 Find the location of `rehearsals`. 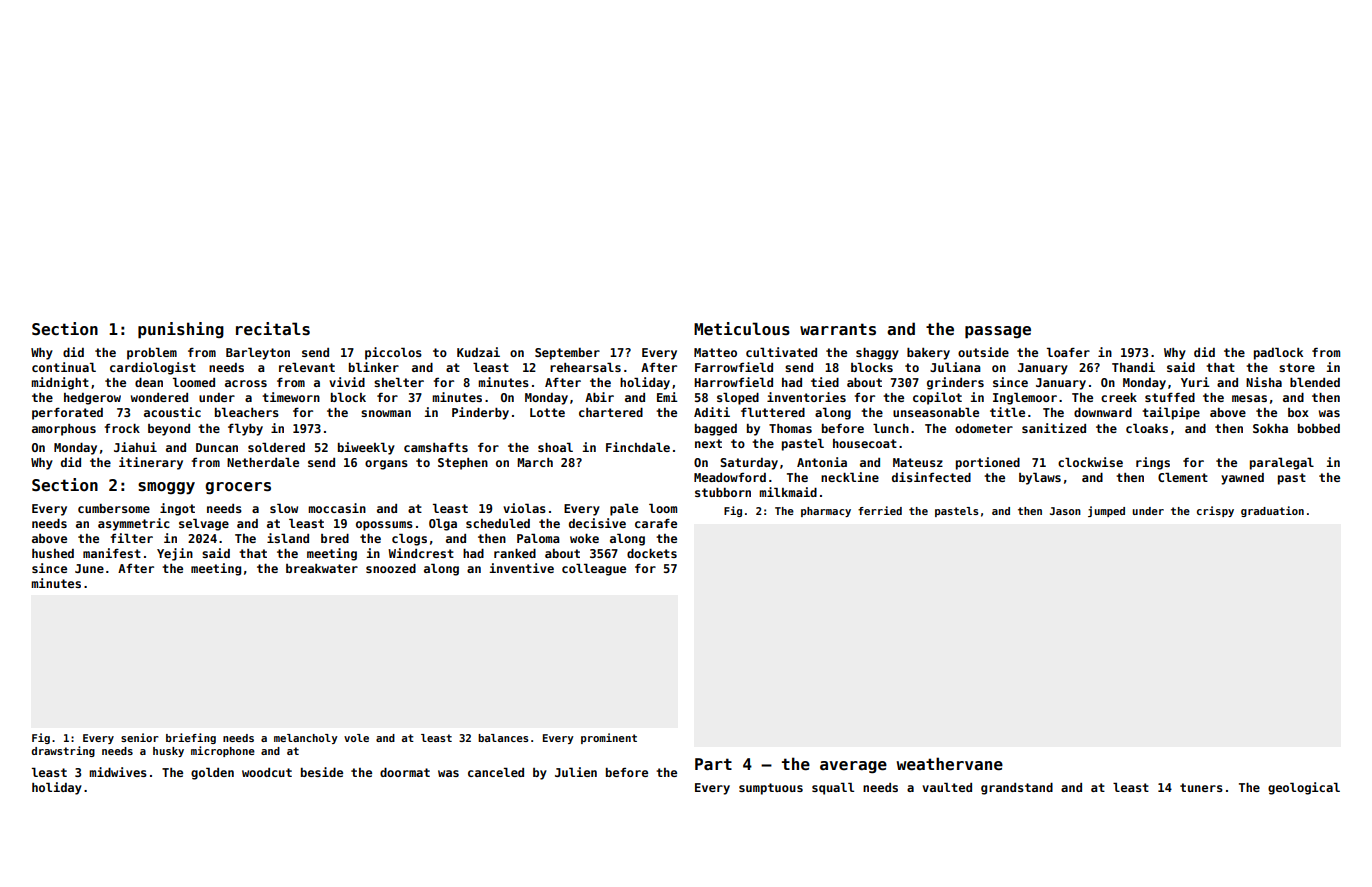

rehearsals is located at coordinates (585, 367).
